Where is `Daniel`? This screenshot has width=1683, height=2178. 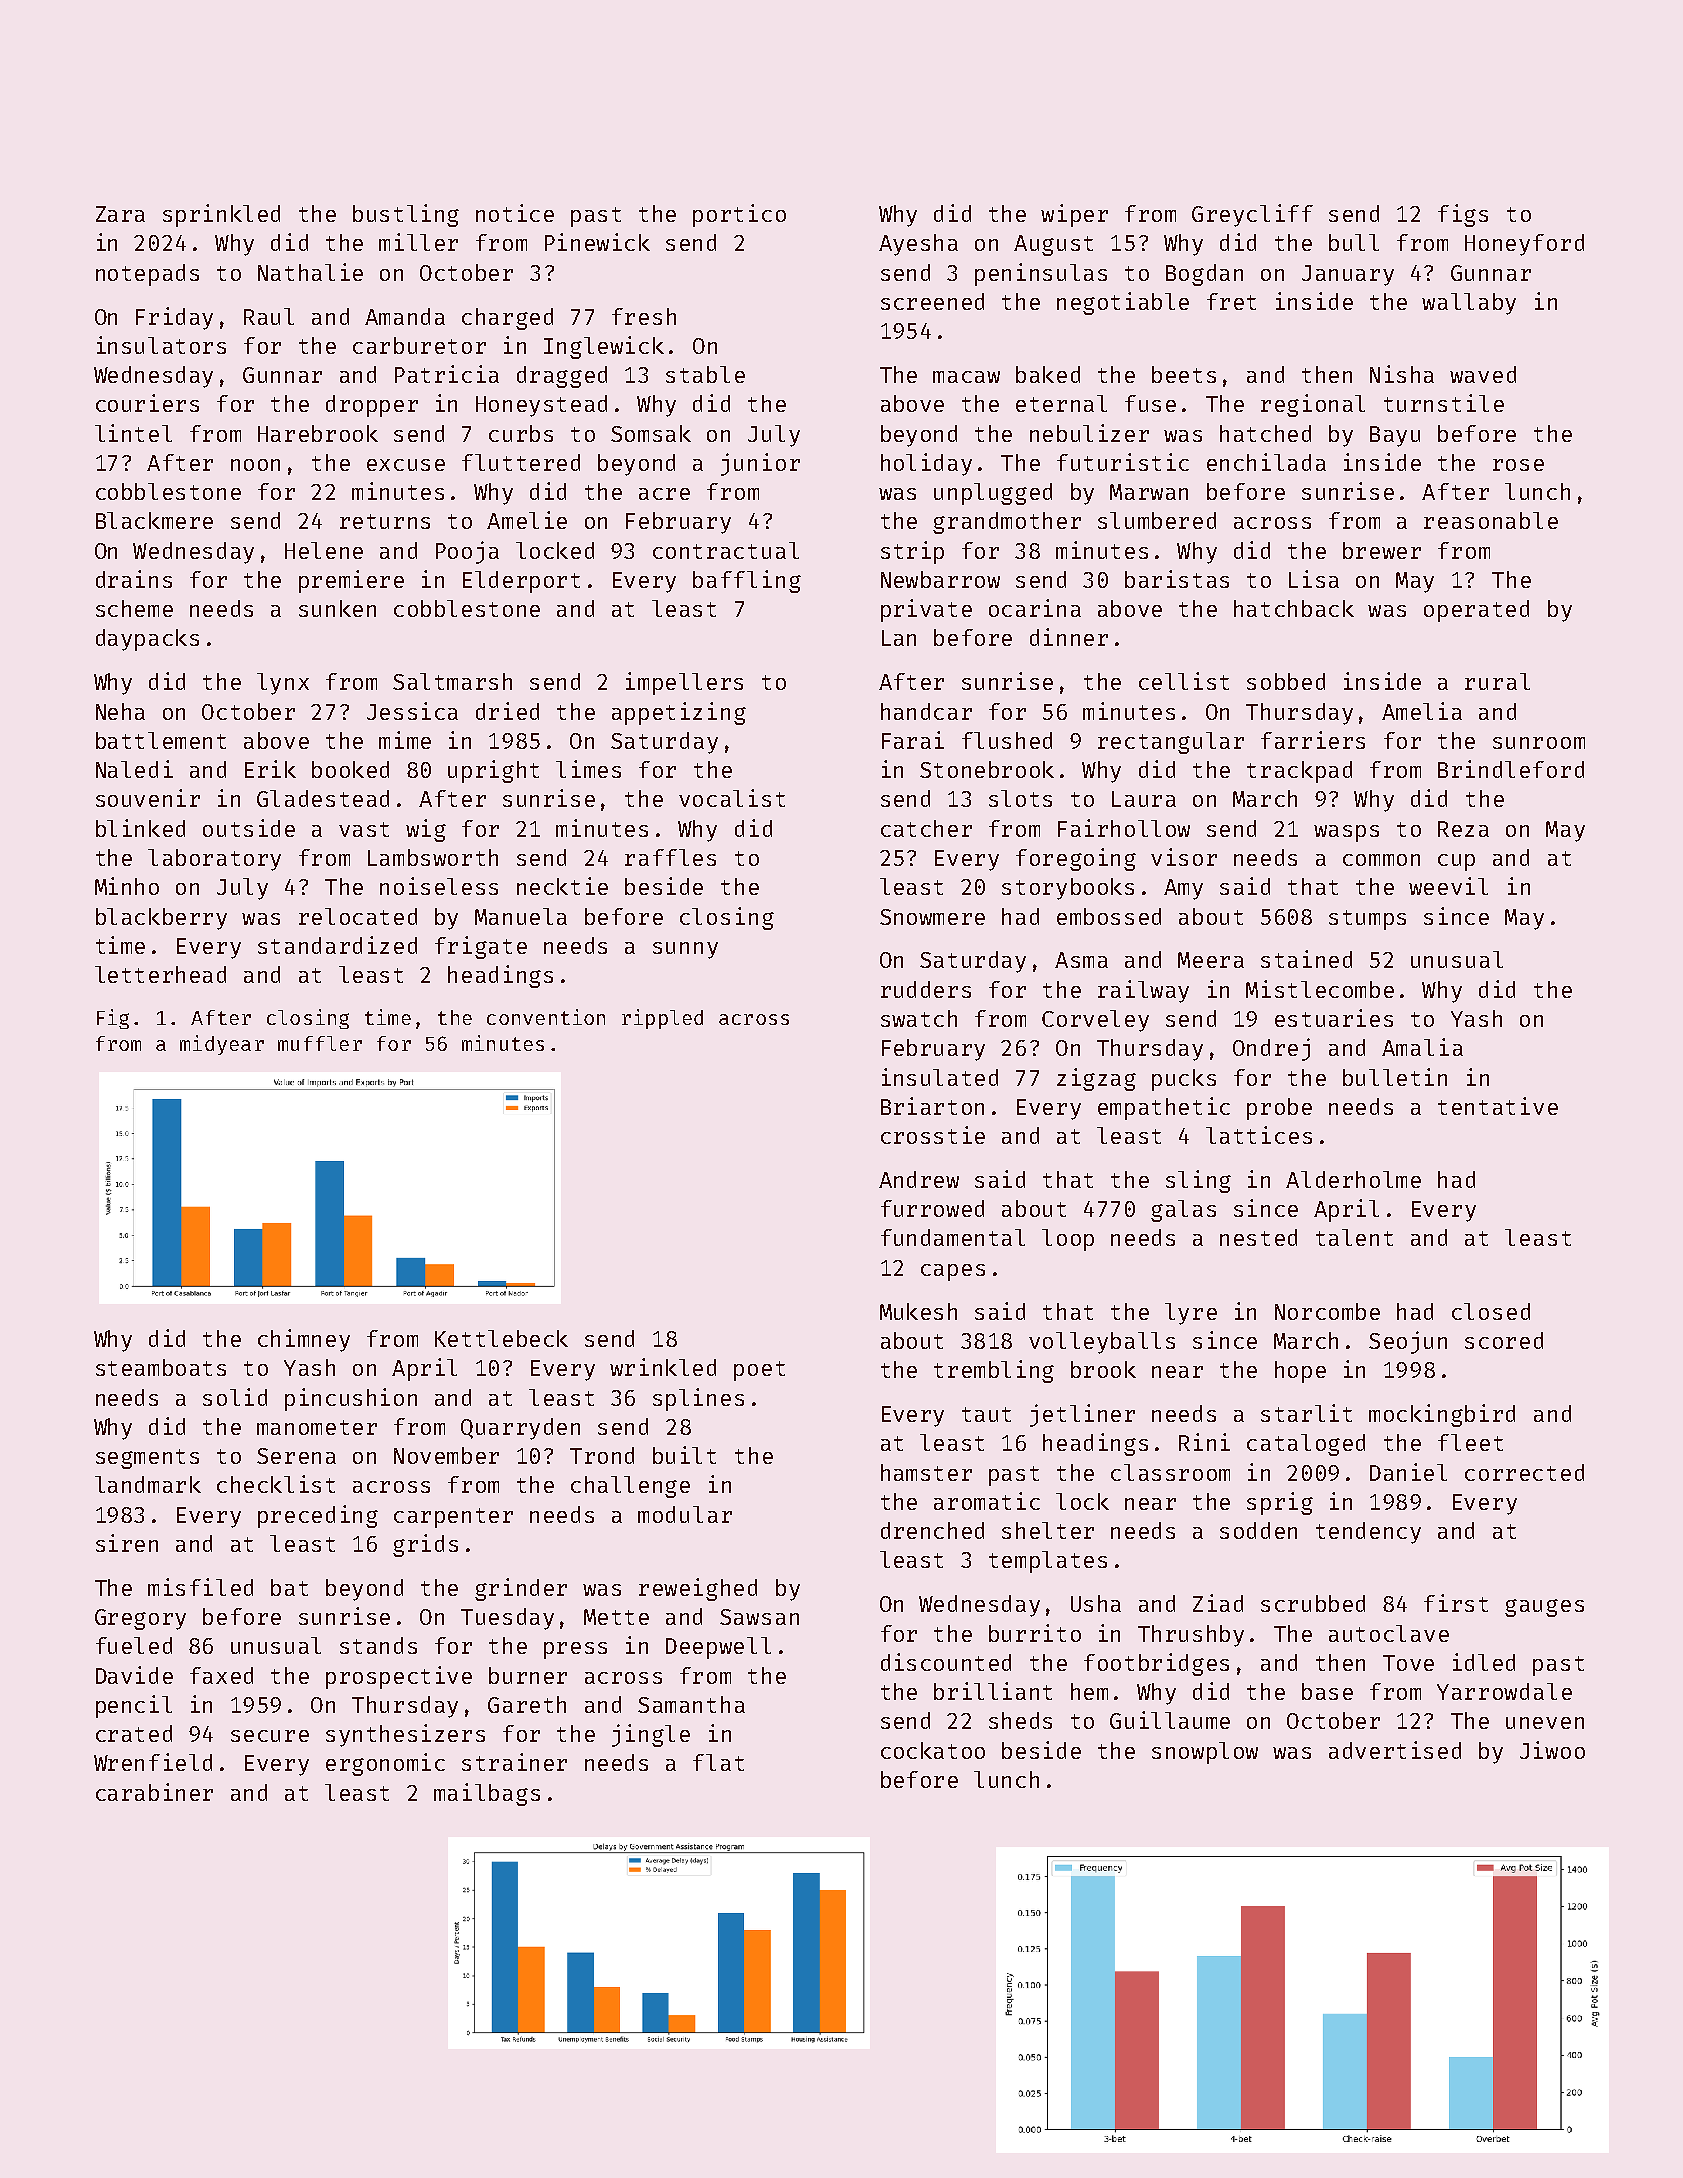 Daniel is located at coordinates (1408, 1472).
